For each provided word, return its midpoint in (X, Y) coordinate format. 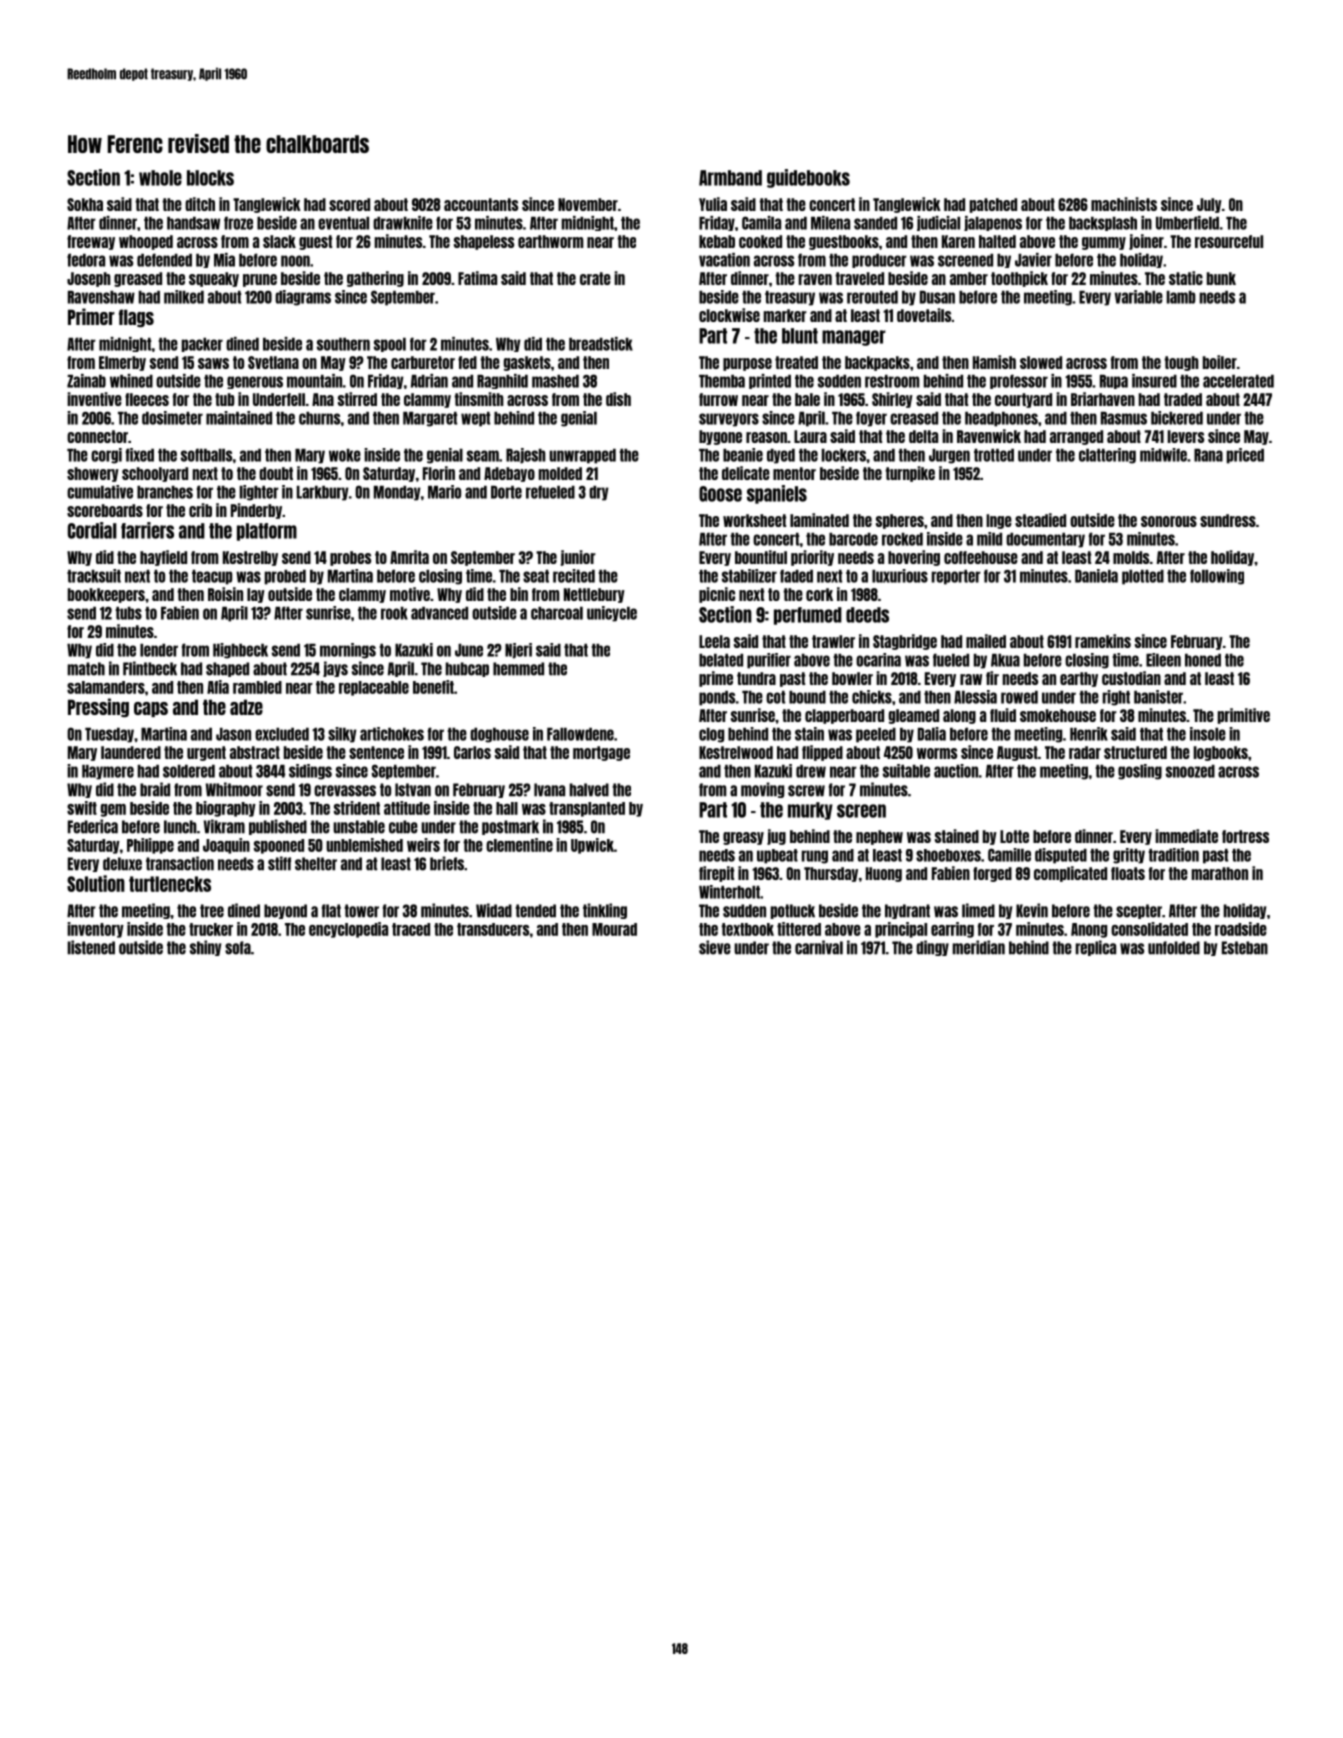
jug (776, 837)
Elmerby (122, 363)
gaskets (527, 363)
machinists (1124, 204)
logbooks (1221, 753)
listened (91, 947)
